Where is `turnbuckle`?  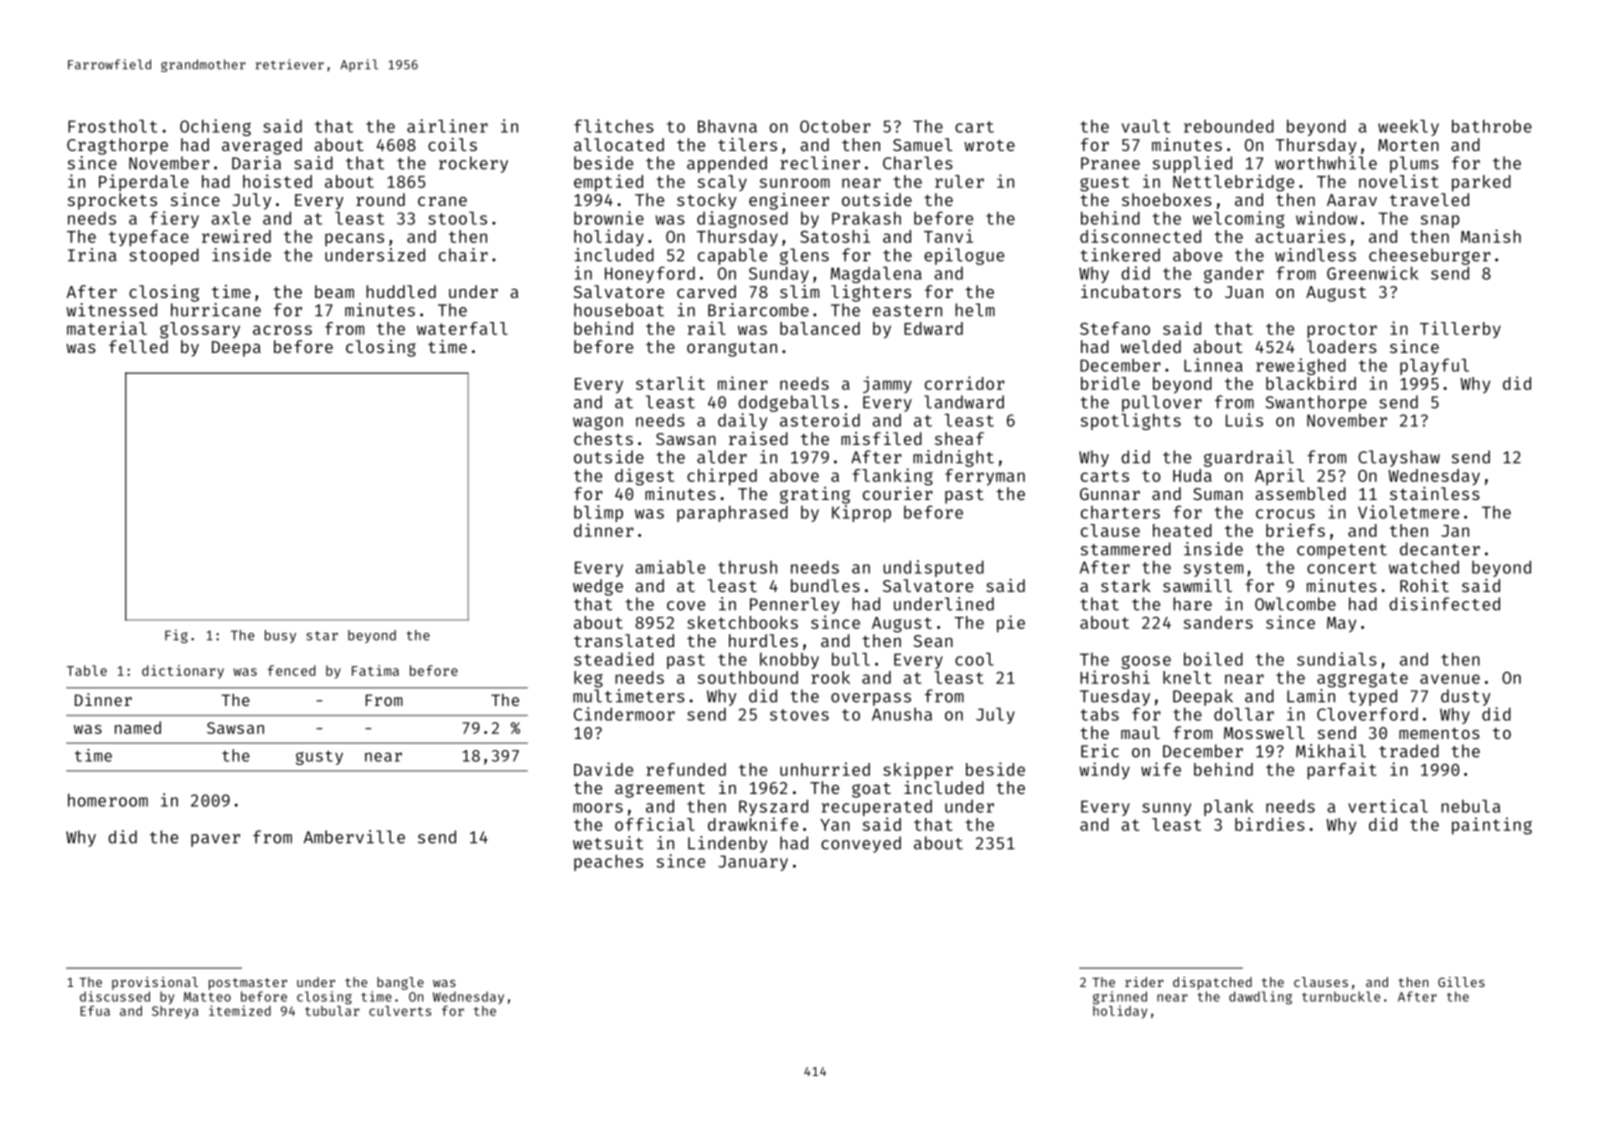
turnbuckle is located at coordinates (1341, 996).
